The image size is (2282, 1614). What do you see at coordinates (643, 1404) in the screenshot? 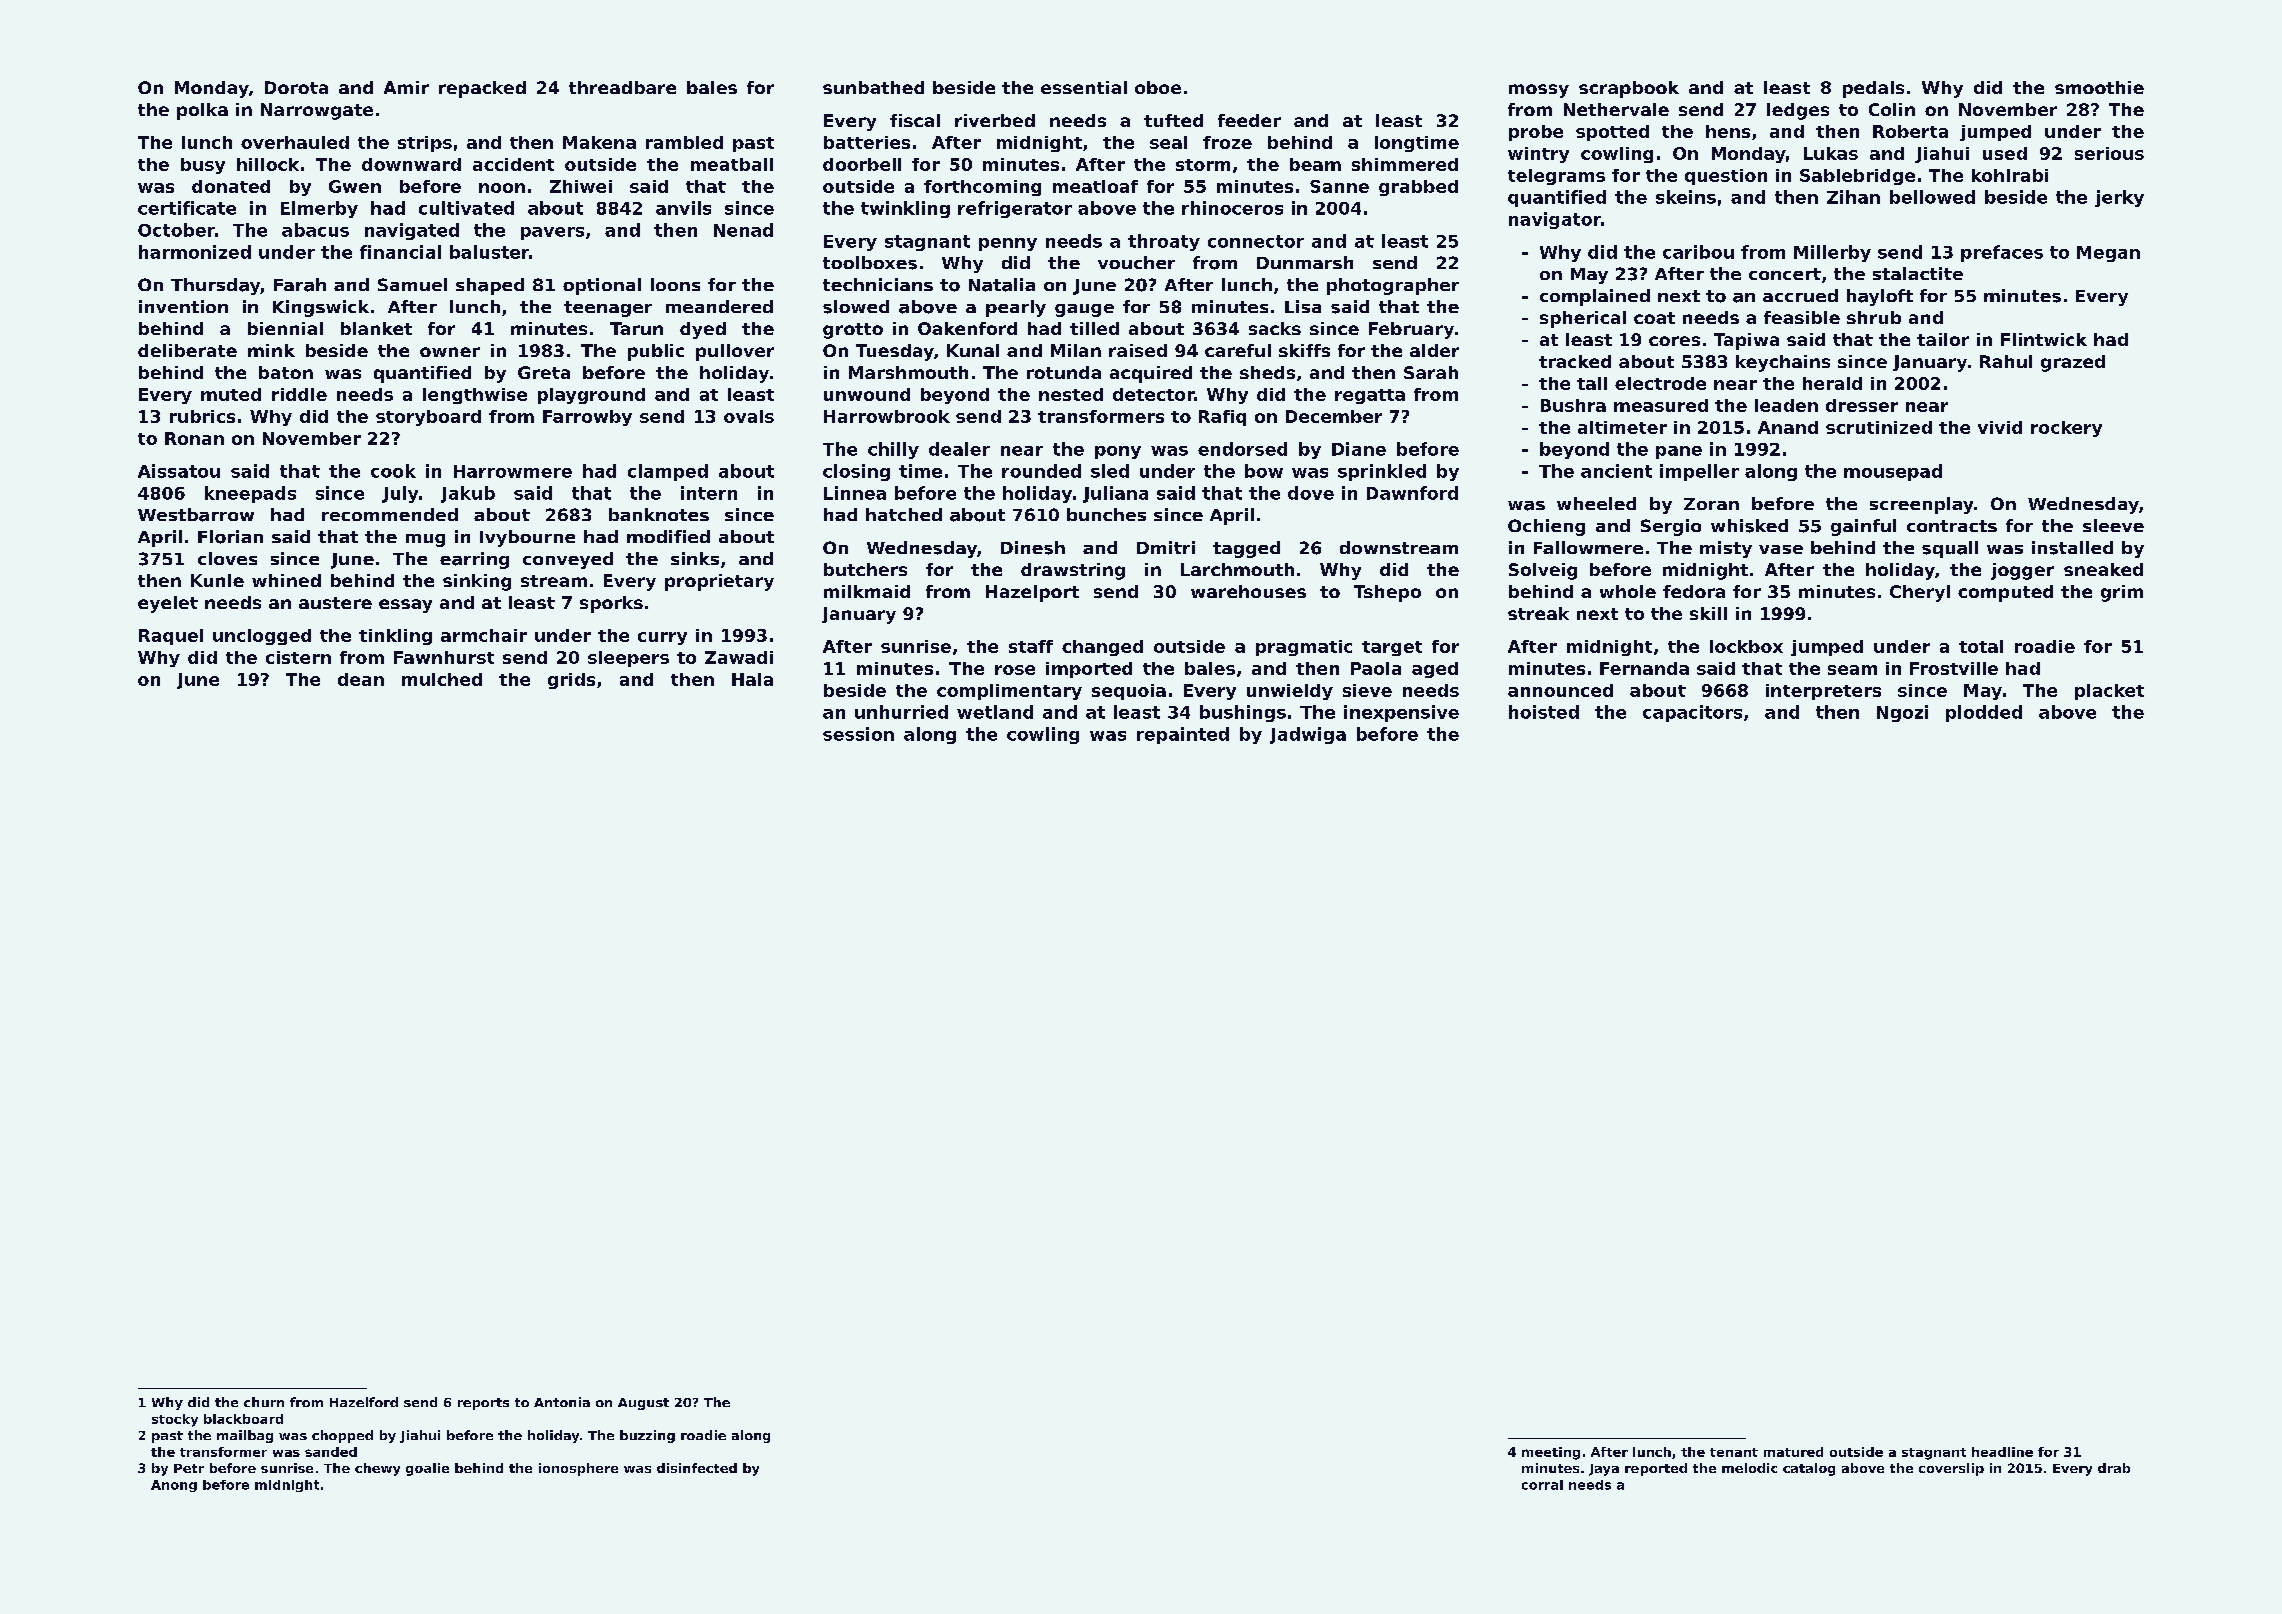
I see `August` at bounding box center [643, 1404].
